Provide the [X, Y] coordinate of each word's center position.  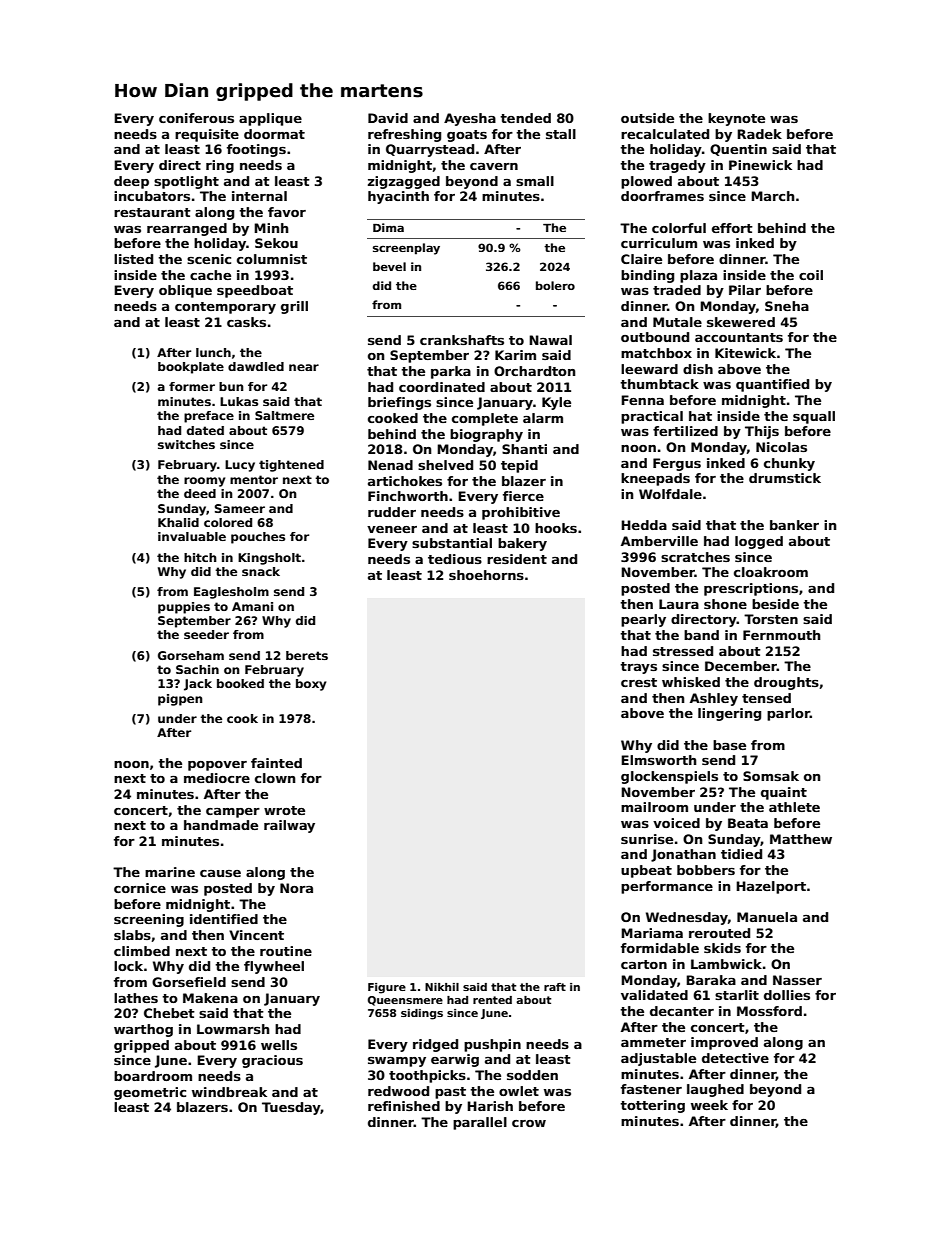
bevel [389, 266]
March [772, 196]
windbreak [229, 1092]
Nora [296, 888]
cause [220, 873]
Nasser [797, 980]
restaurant [152, 212]
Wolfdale [670, 494]
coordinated [442, 387]
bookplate [191, 368]
